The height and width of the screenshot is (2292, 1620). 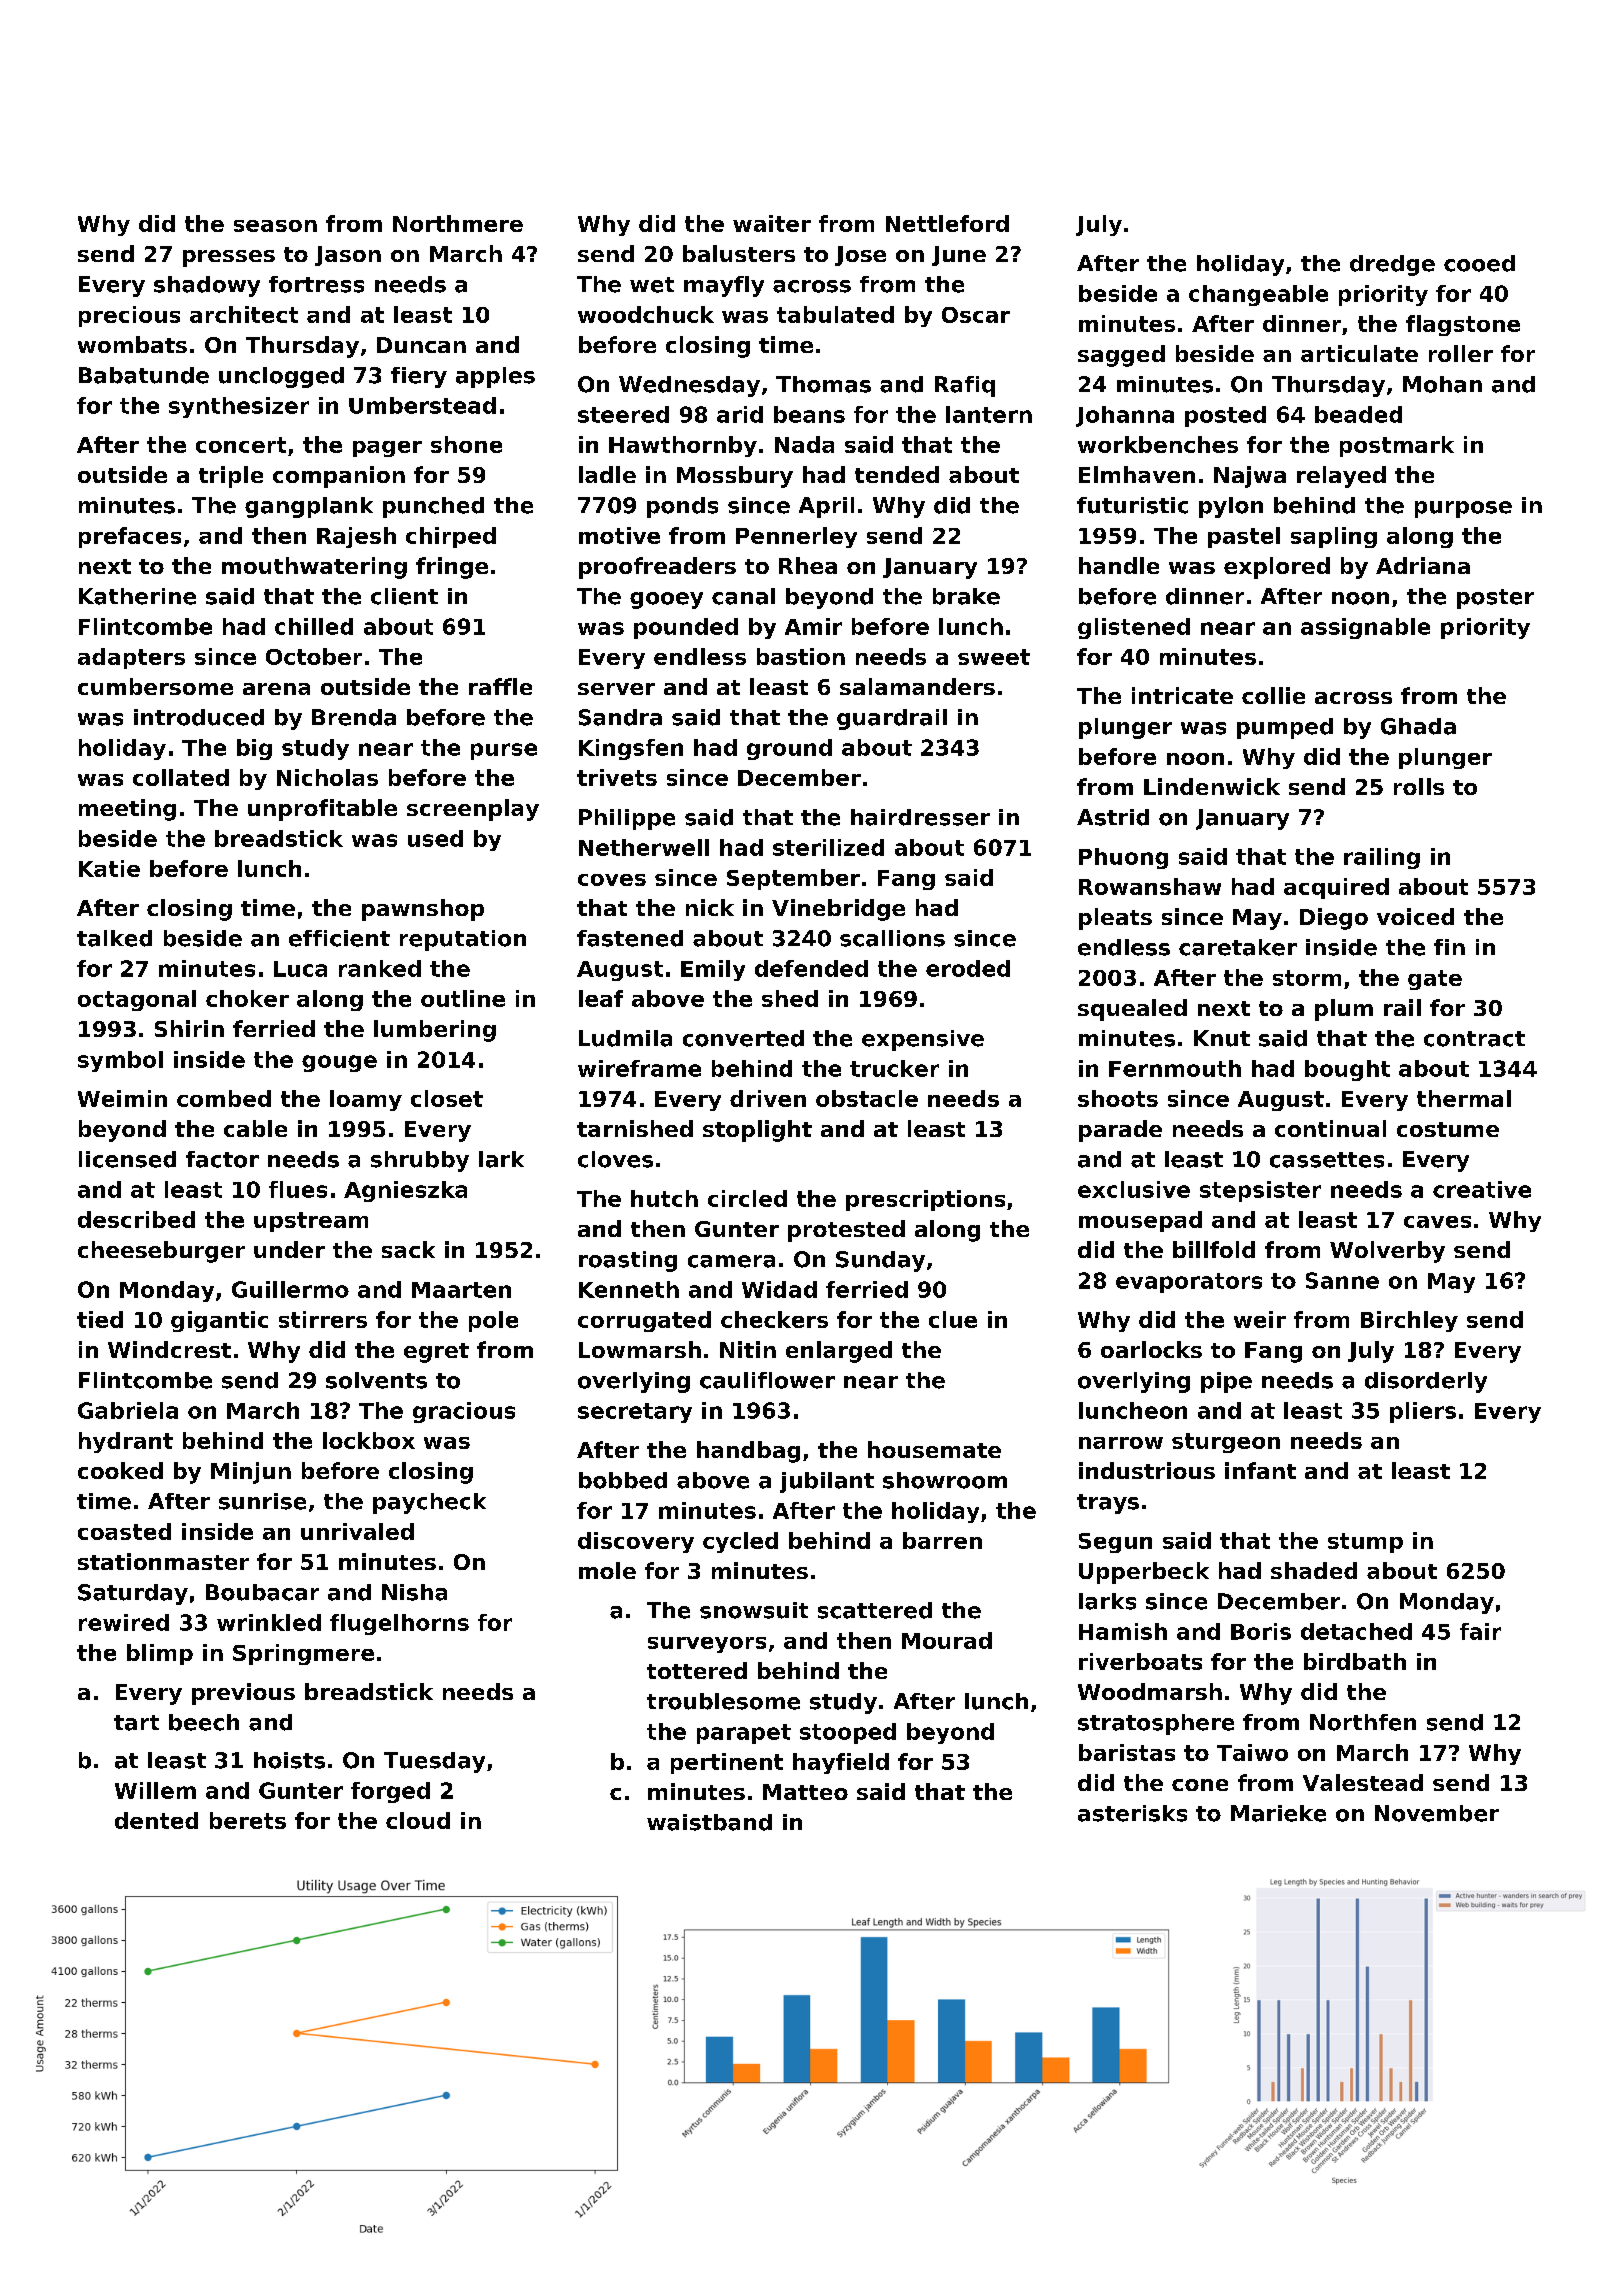 What do you see at coordinates (1482, 1189) in the screenshot?
I see `creative` at bounding box center [1482, 1189].
